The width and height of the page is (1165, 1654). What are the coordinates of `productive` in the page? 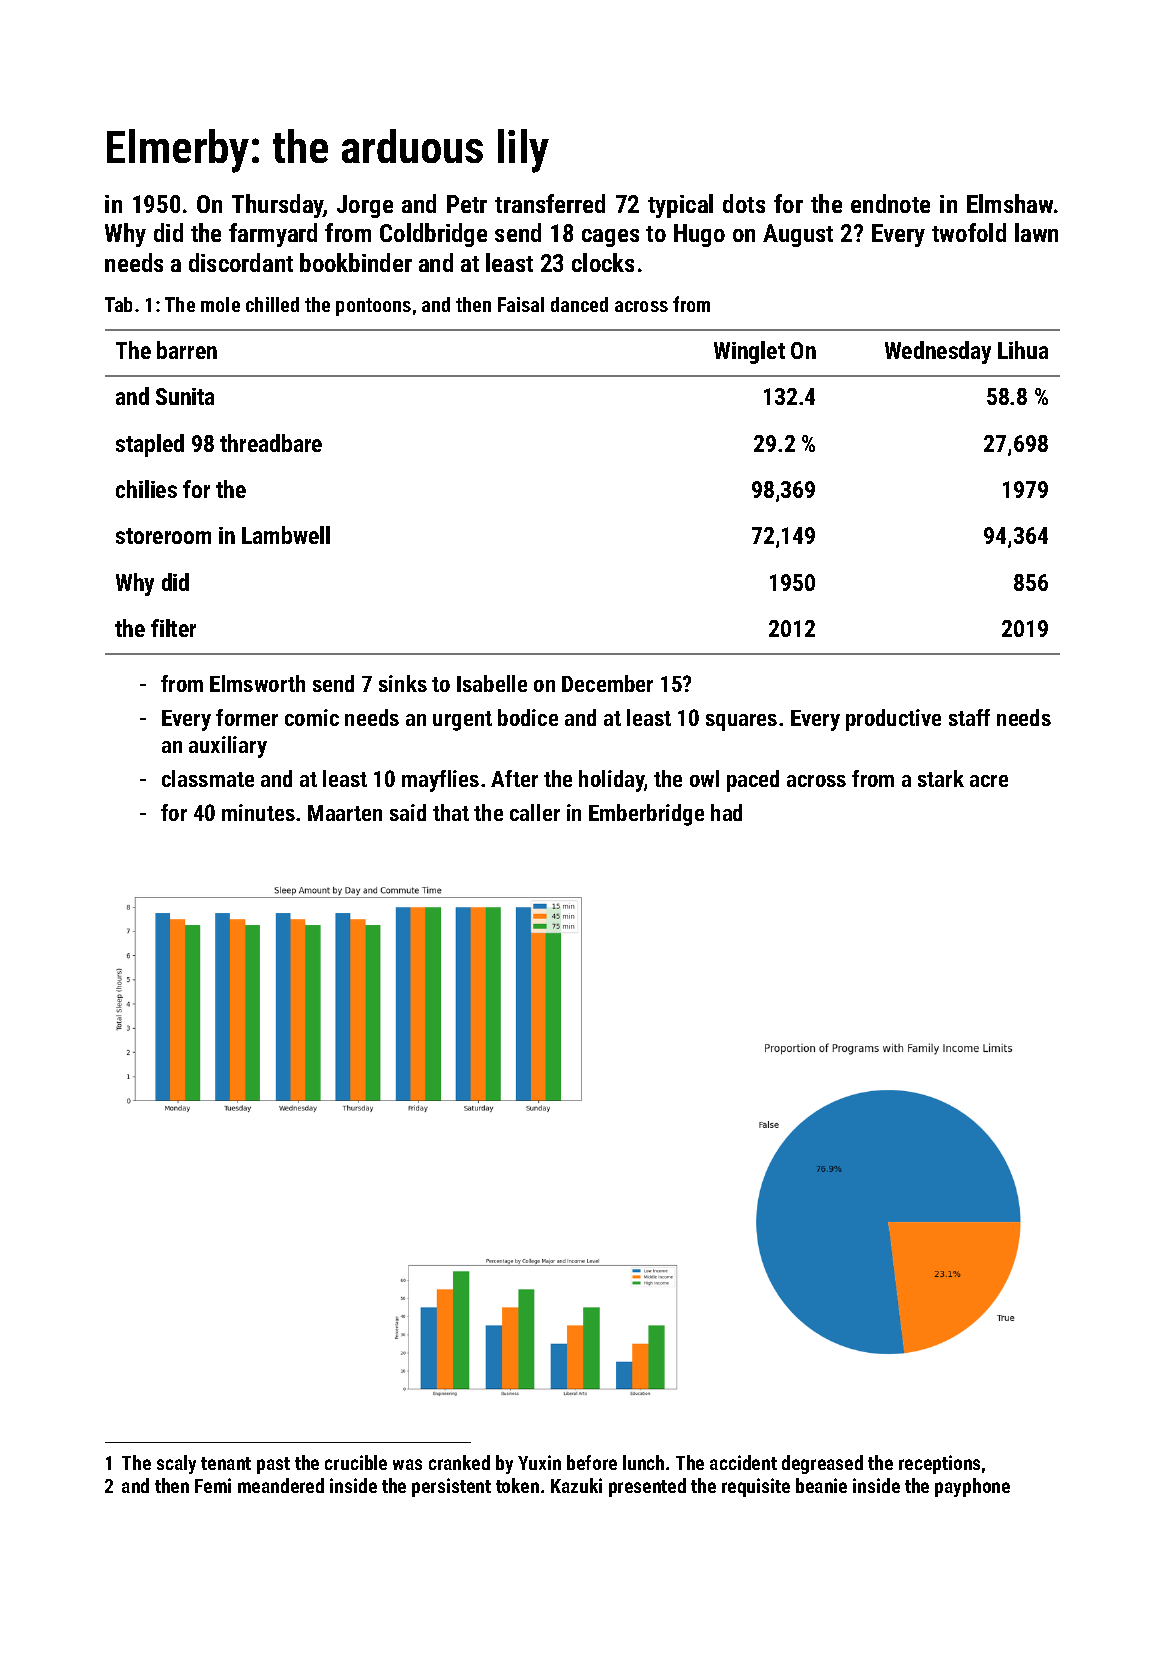 It's located at (893, 720).
